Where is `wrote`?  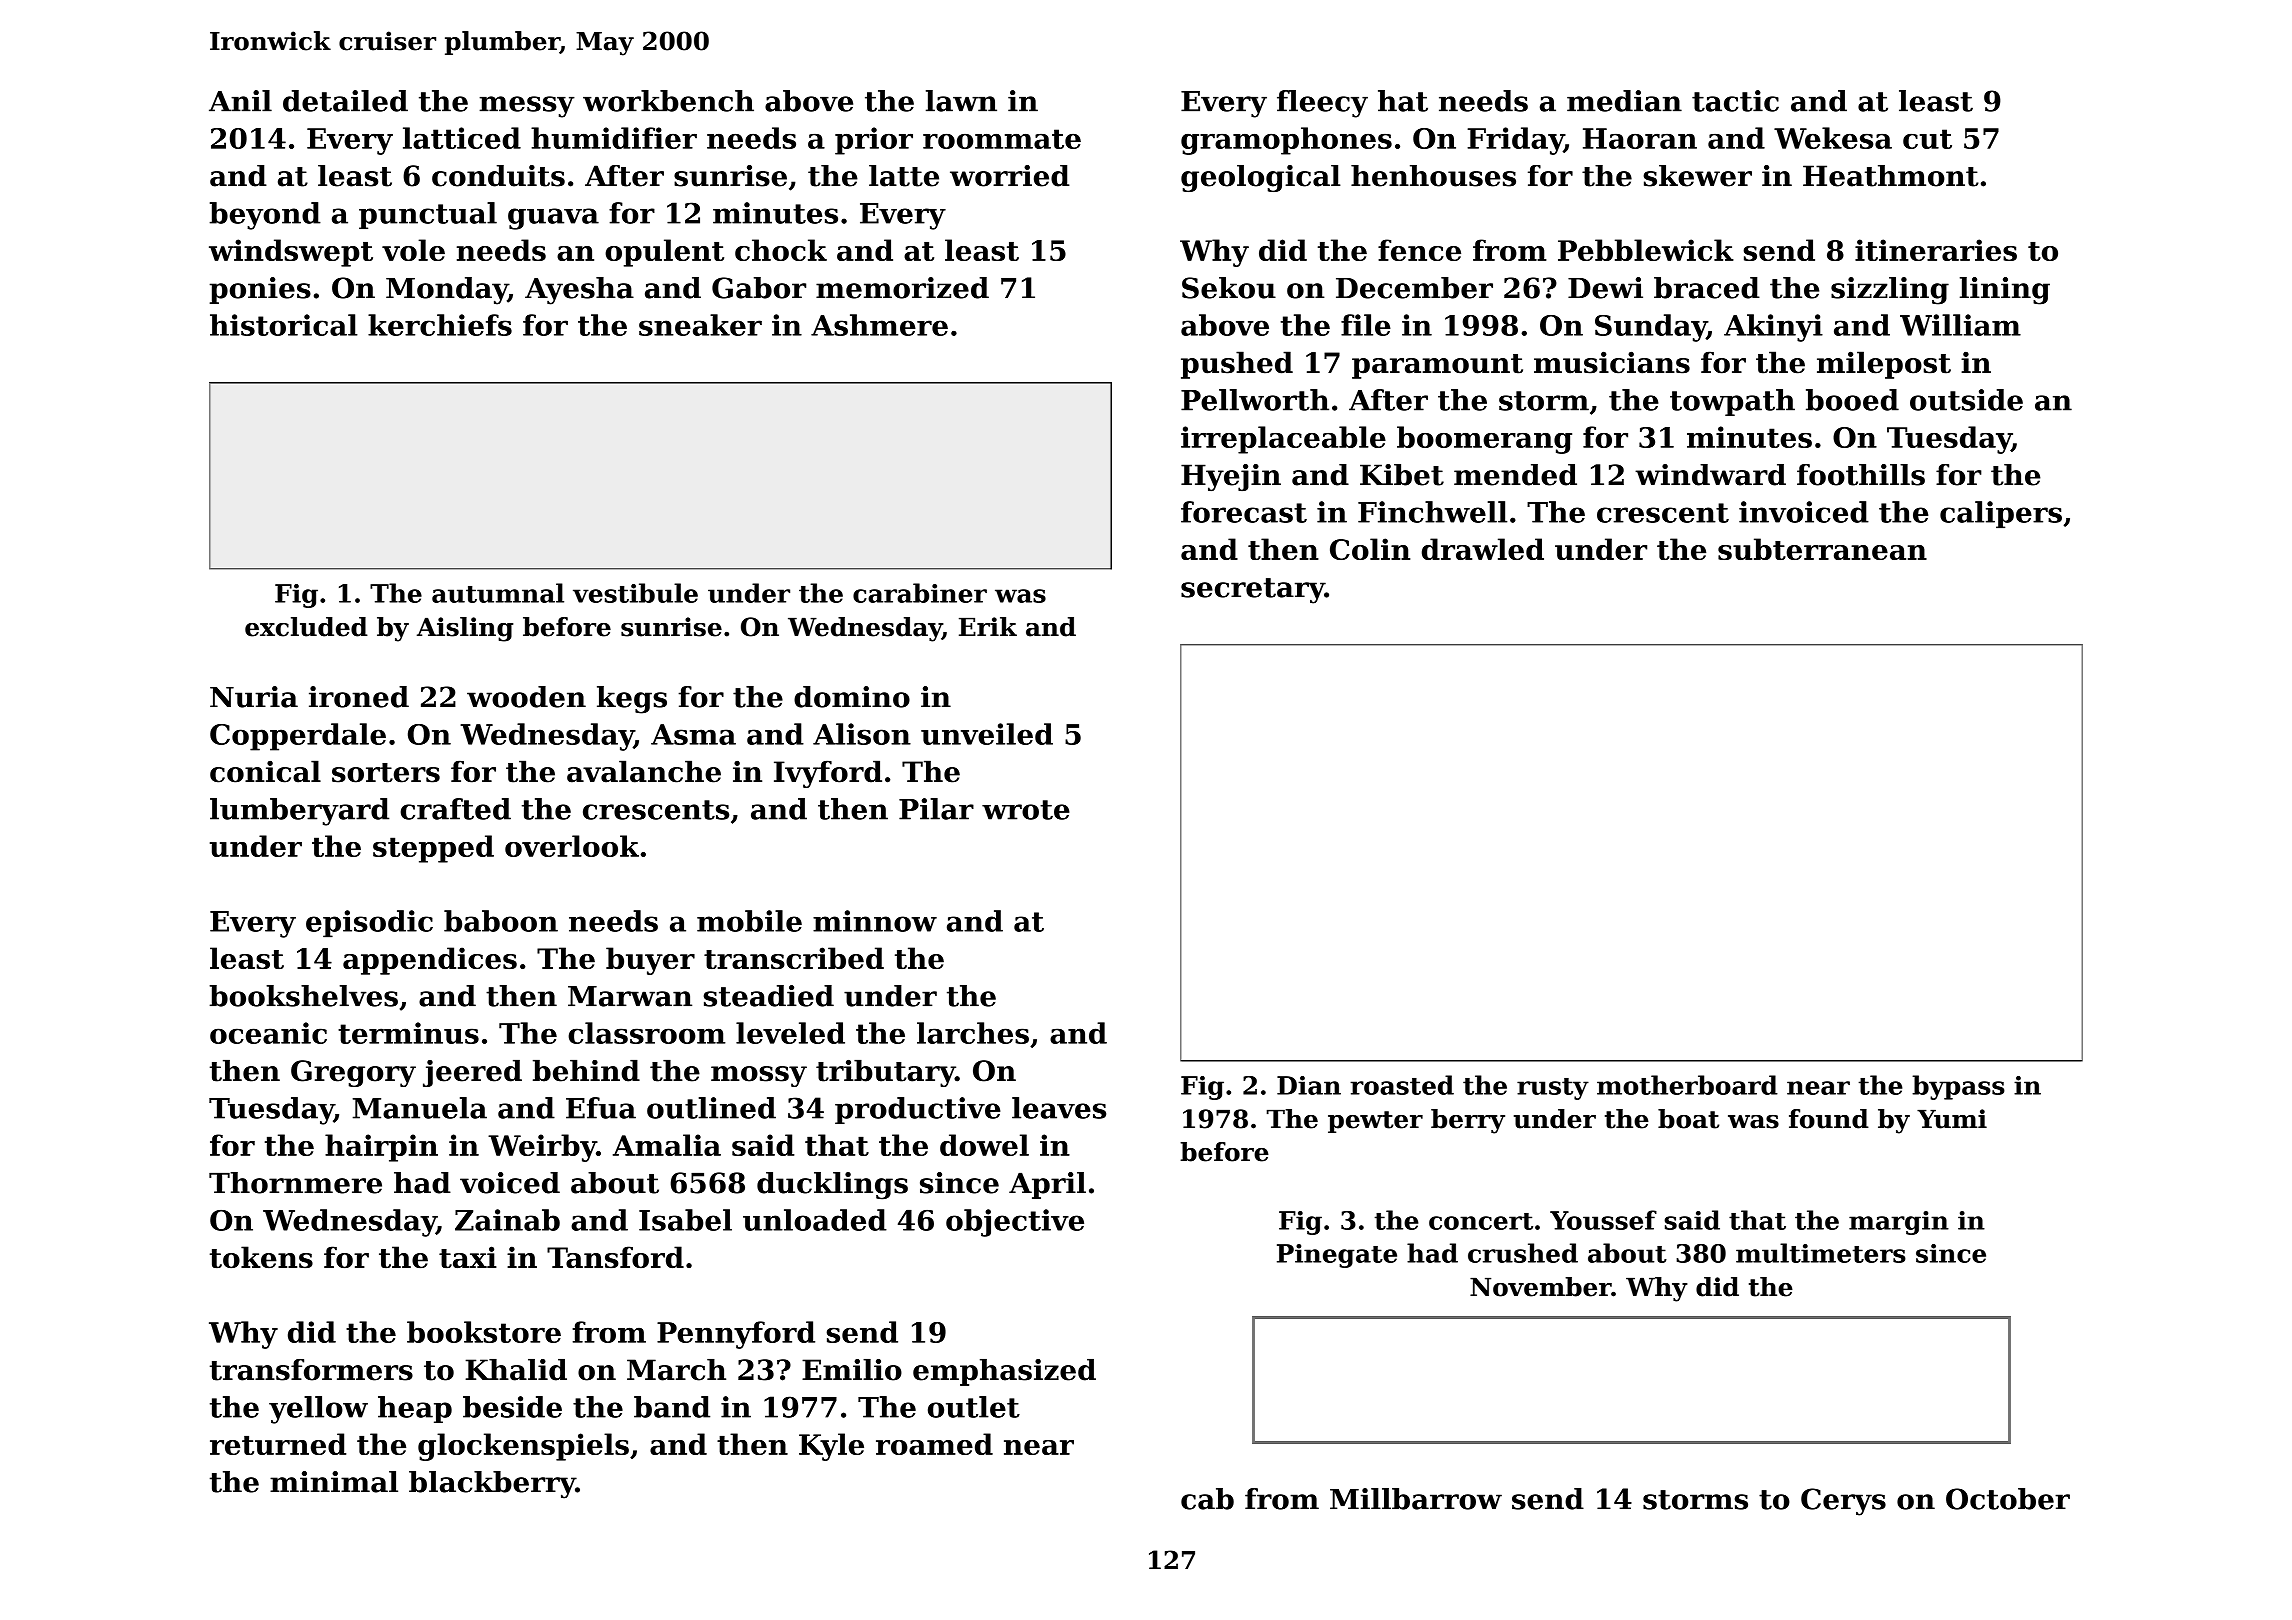 wrote is located at coordinates (1026, 810).
